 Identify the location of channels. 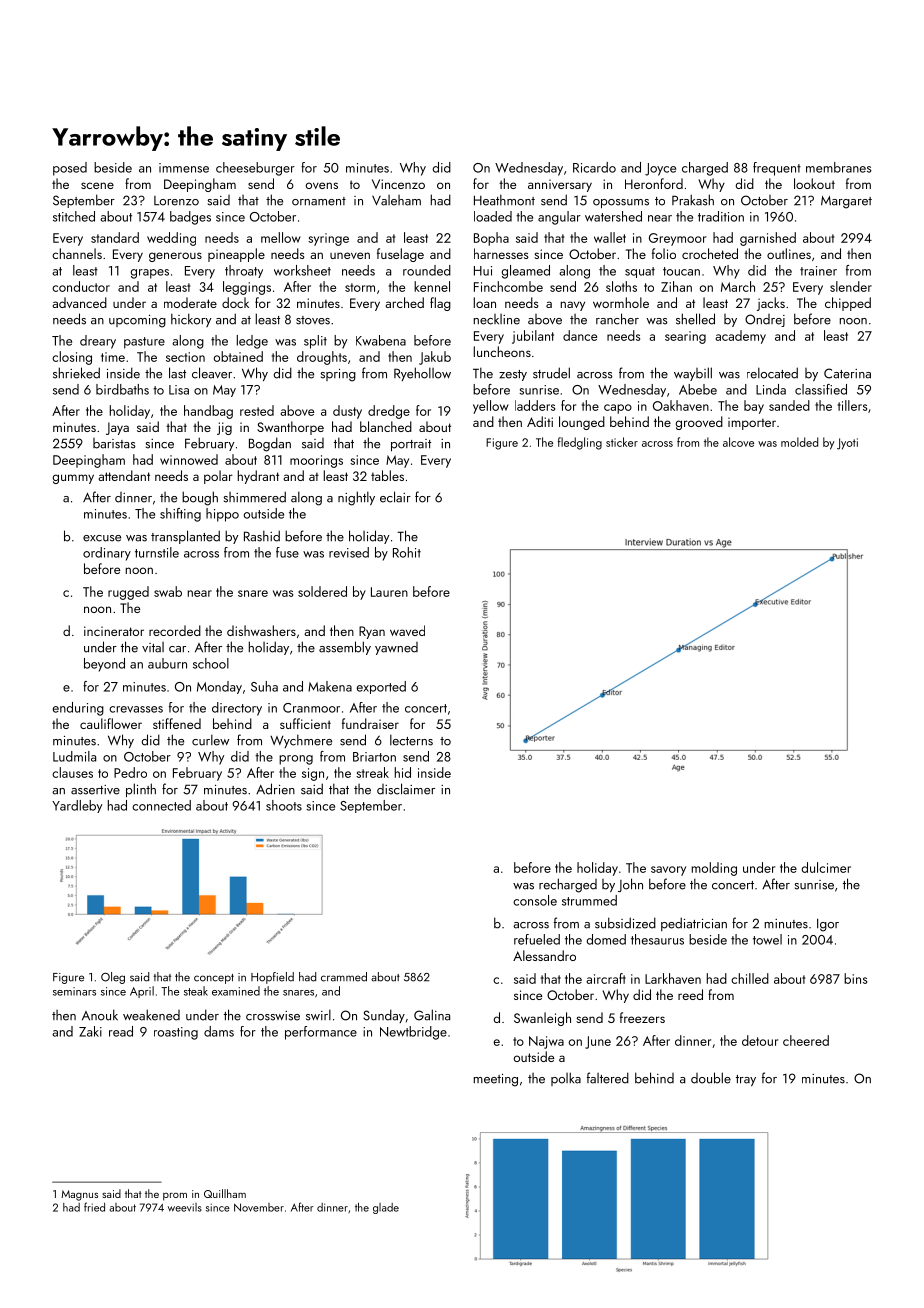
(77, 253).
